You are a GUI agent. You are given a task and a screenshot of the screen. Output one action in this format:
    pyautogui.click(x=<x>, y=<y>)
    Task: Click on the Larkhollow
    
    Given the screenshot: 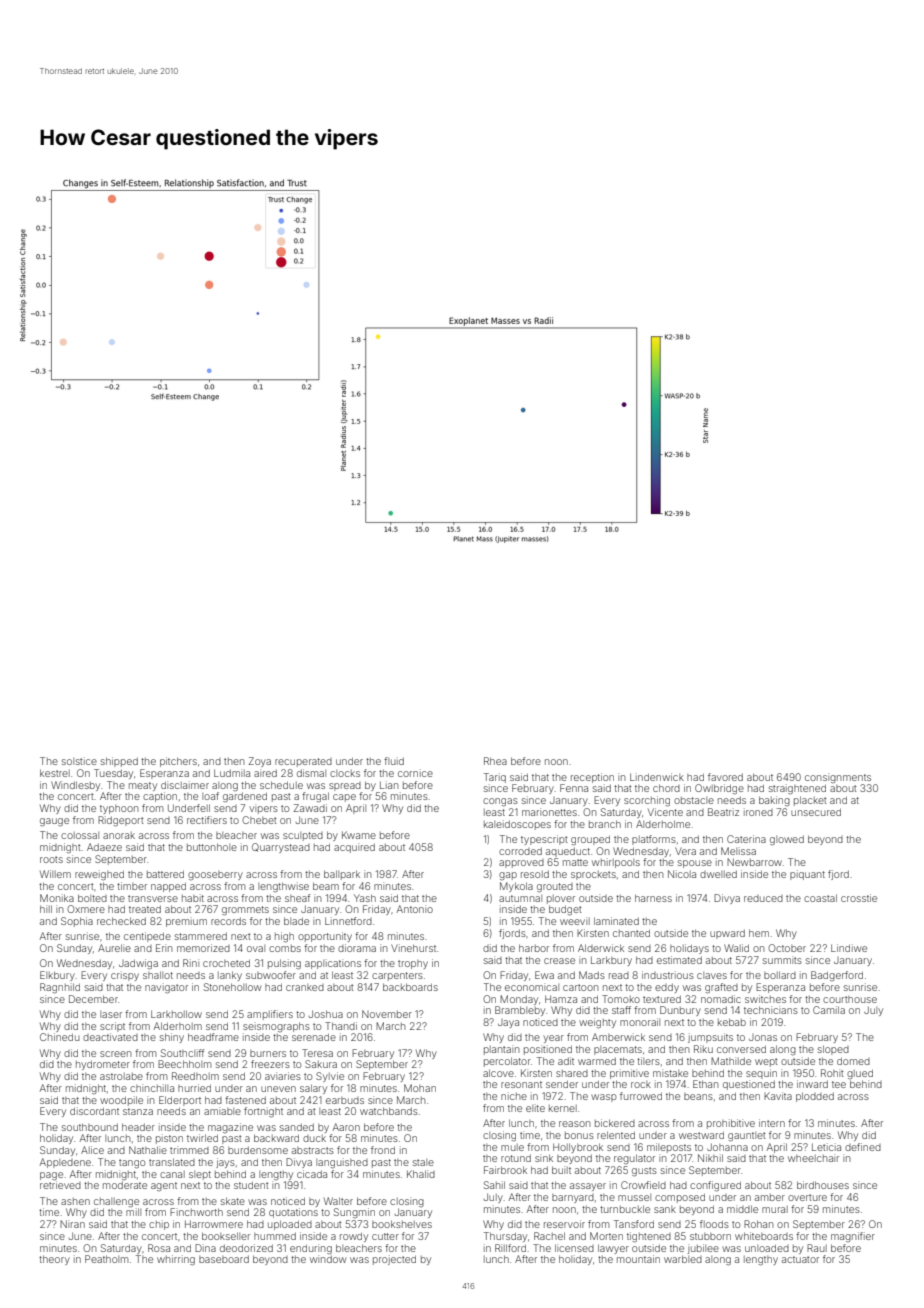 What is the action you would take?
    pyautogui.click(x=176, y=1014)
